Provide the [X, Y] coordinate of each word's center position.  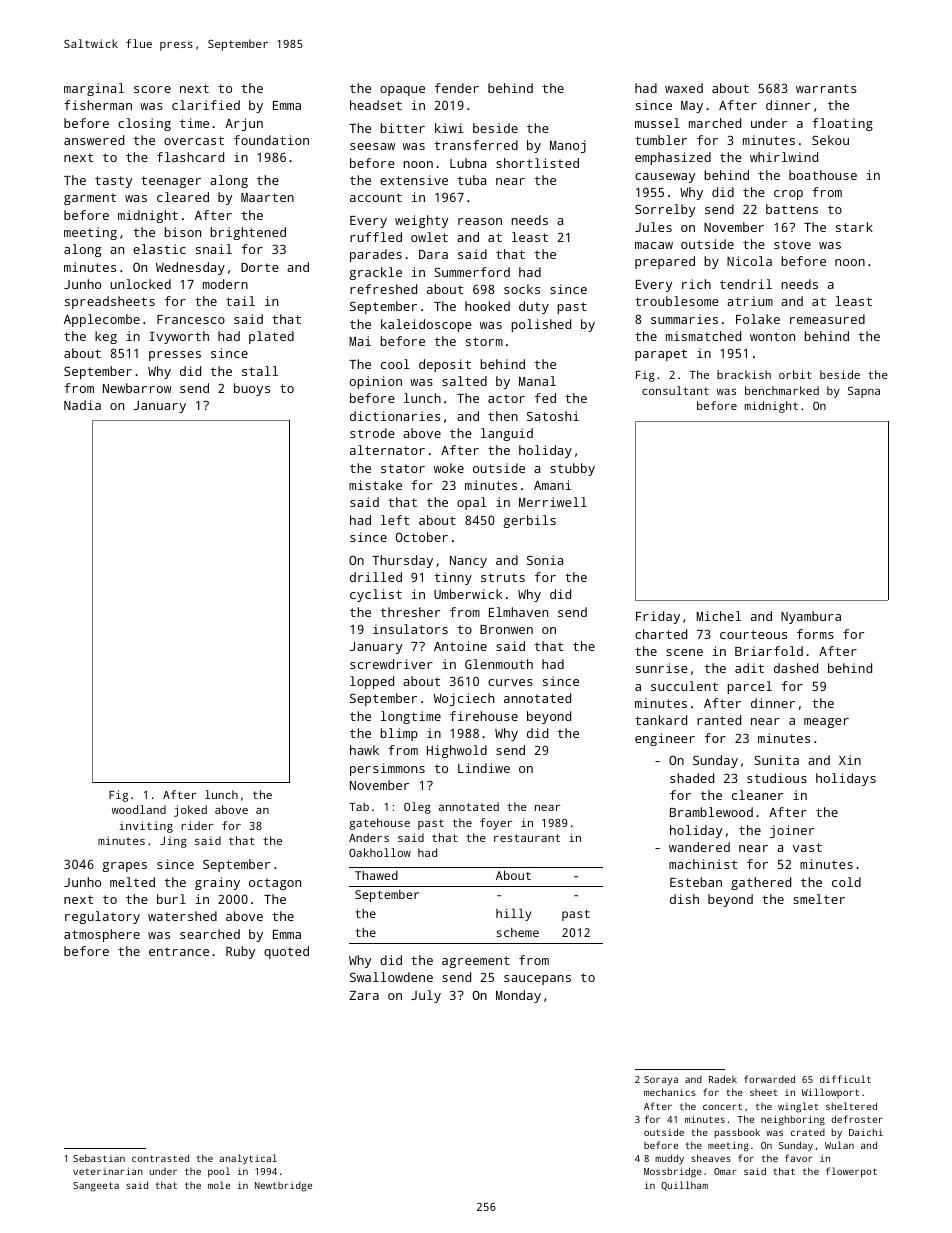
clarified [206, 105]
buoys [252, 389]
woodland [139, 809]
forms [815, 634]
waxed [684, 88]
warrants [826, 88]
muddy [669, 1159]
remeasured [827, 319]
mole [219, 1185]
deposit [445, 365]
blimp [399, 734]
